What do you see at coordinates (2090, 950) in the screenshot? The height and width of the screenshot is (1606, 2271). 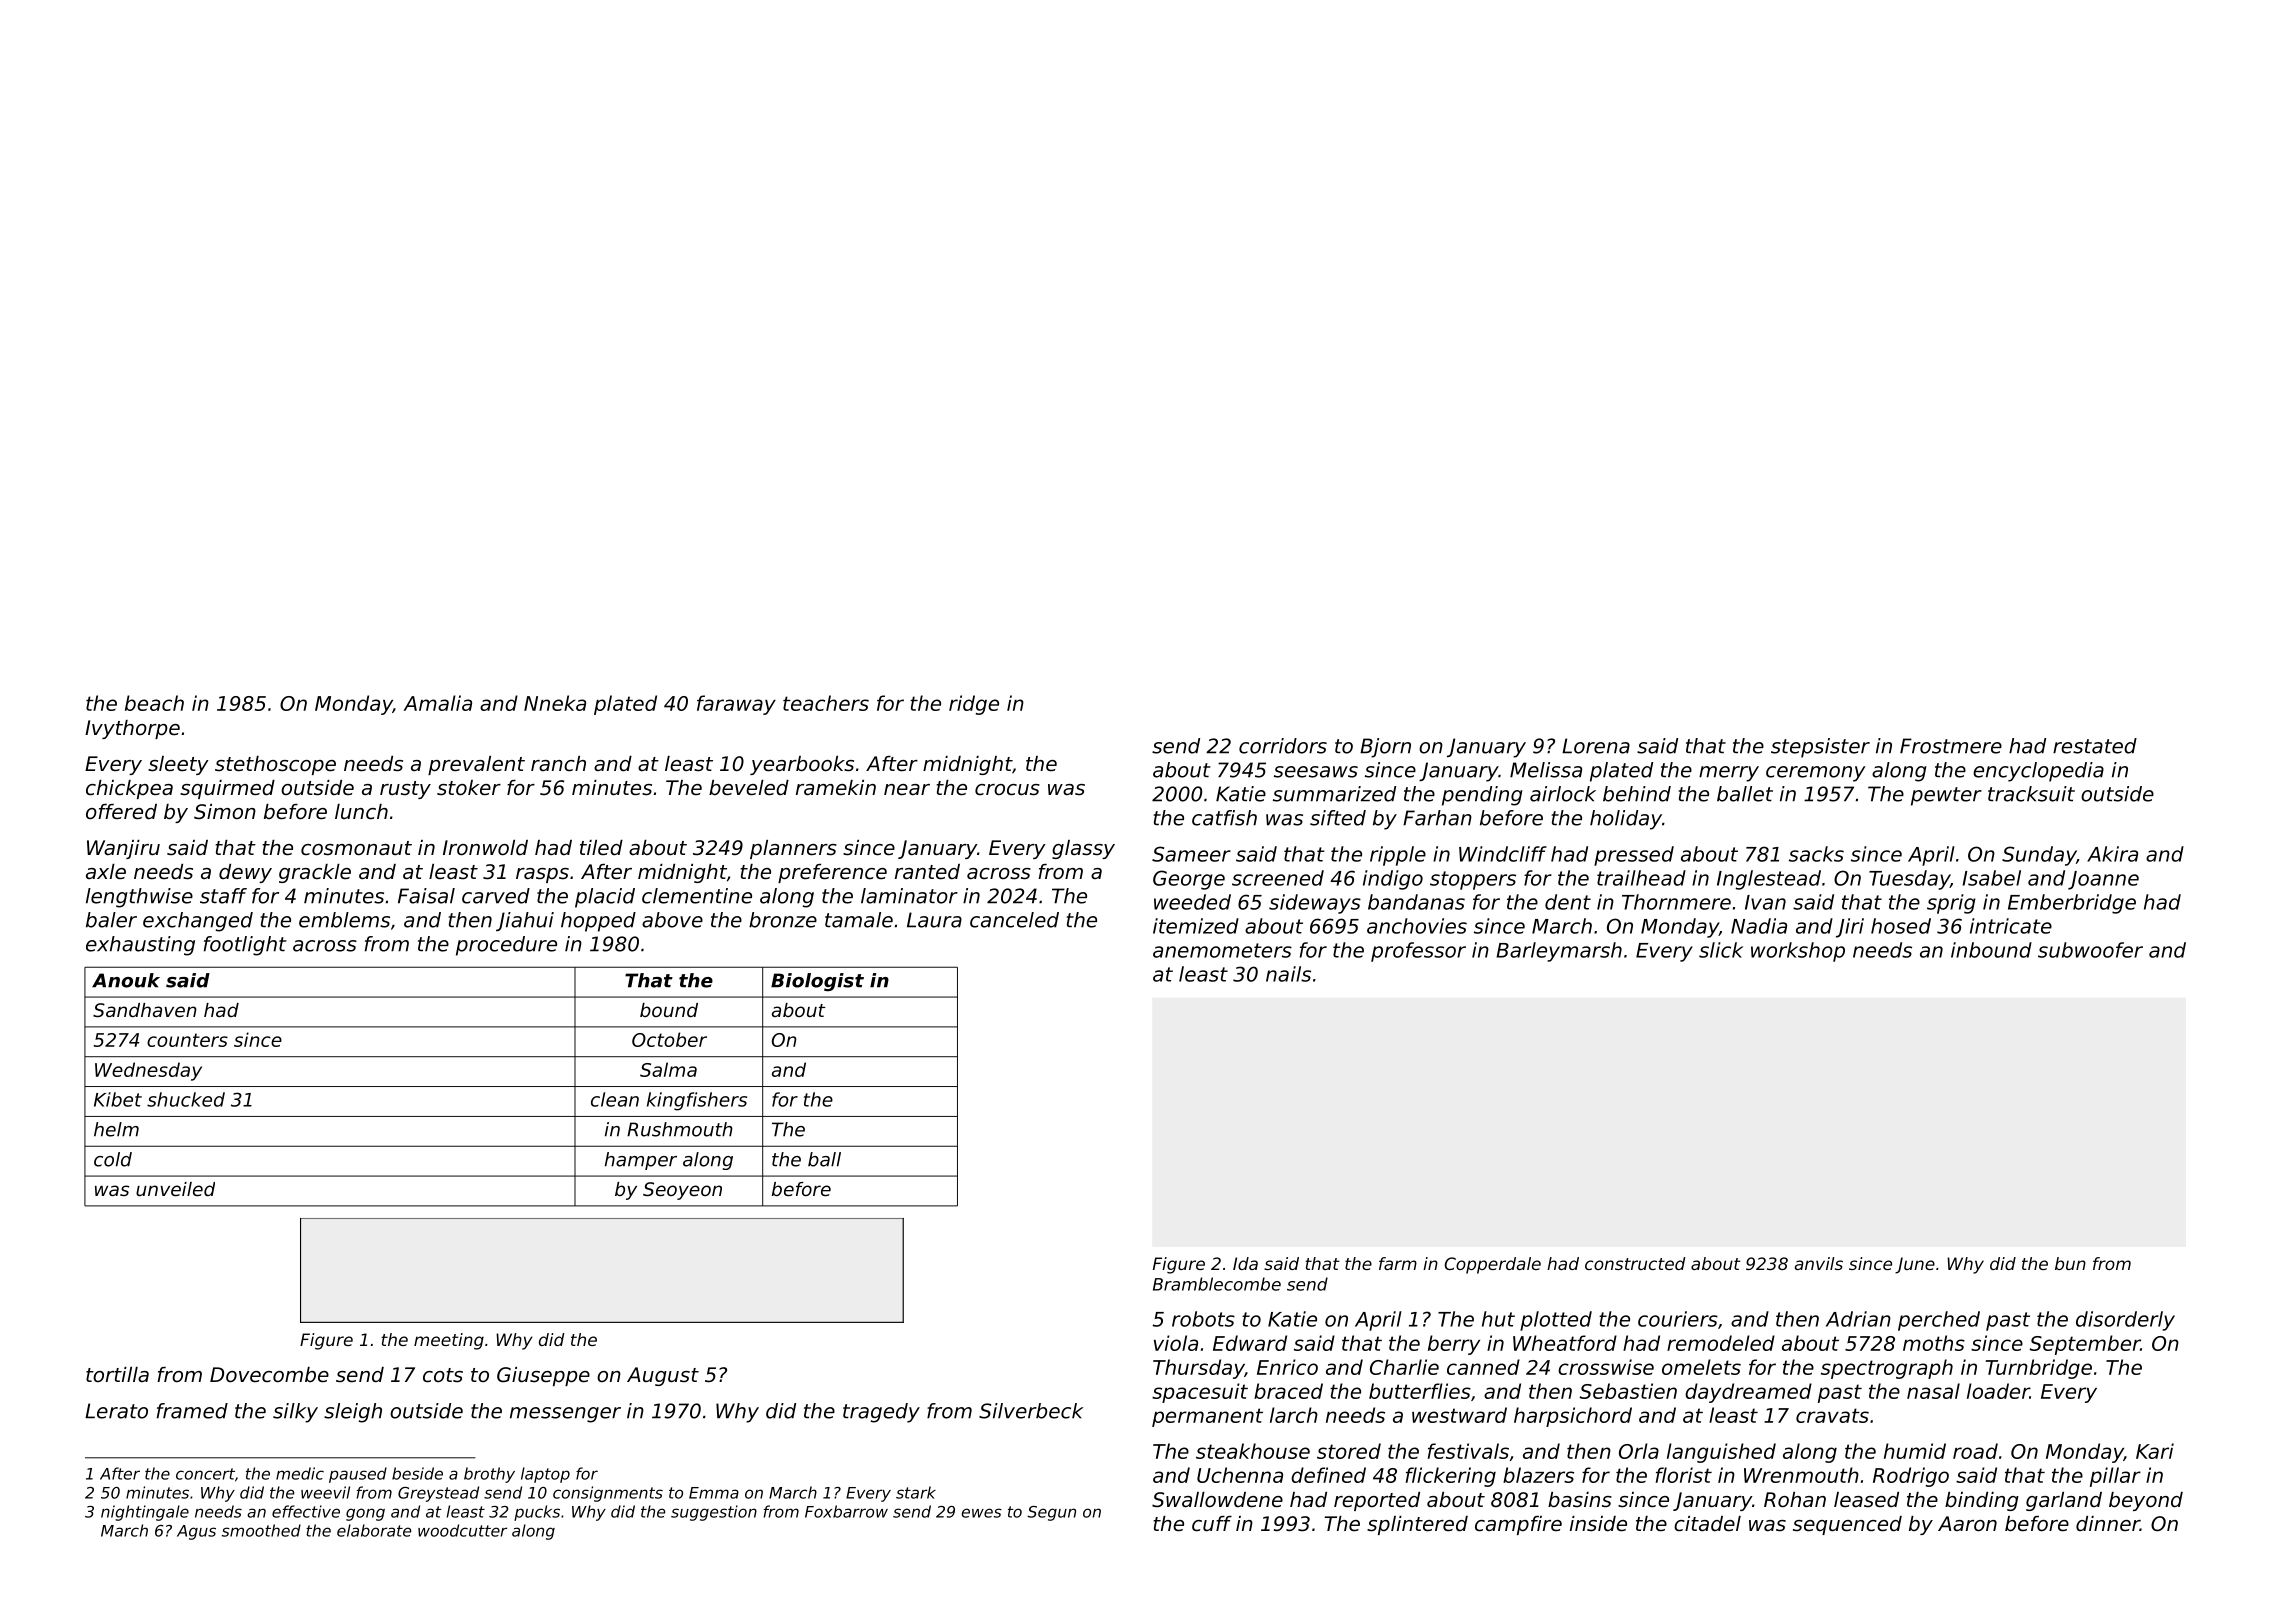 I see `subwoofer` at bounding box center [2090, 950].
